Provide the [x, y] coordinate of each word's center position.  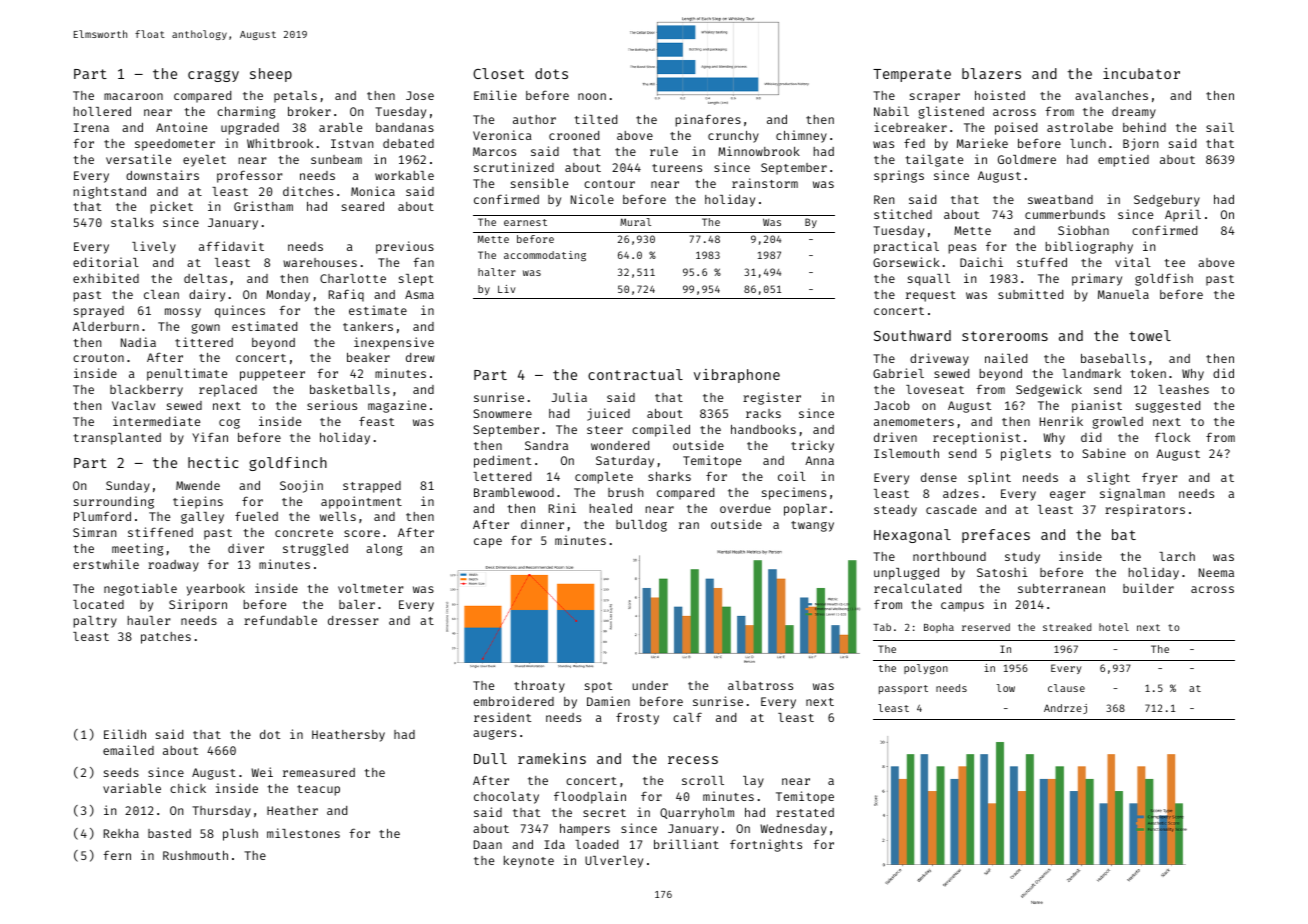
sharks [669, 476]
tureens [677, 168]
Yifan [210, 437]
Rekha [121, 833]
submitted [1030, 294]
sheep [271, 75]
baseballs [1113, 358]
